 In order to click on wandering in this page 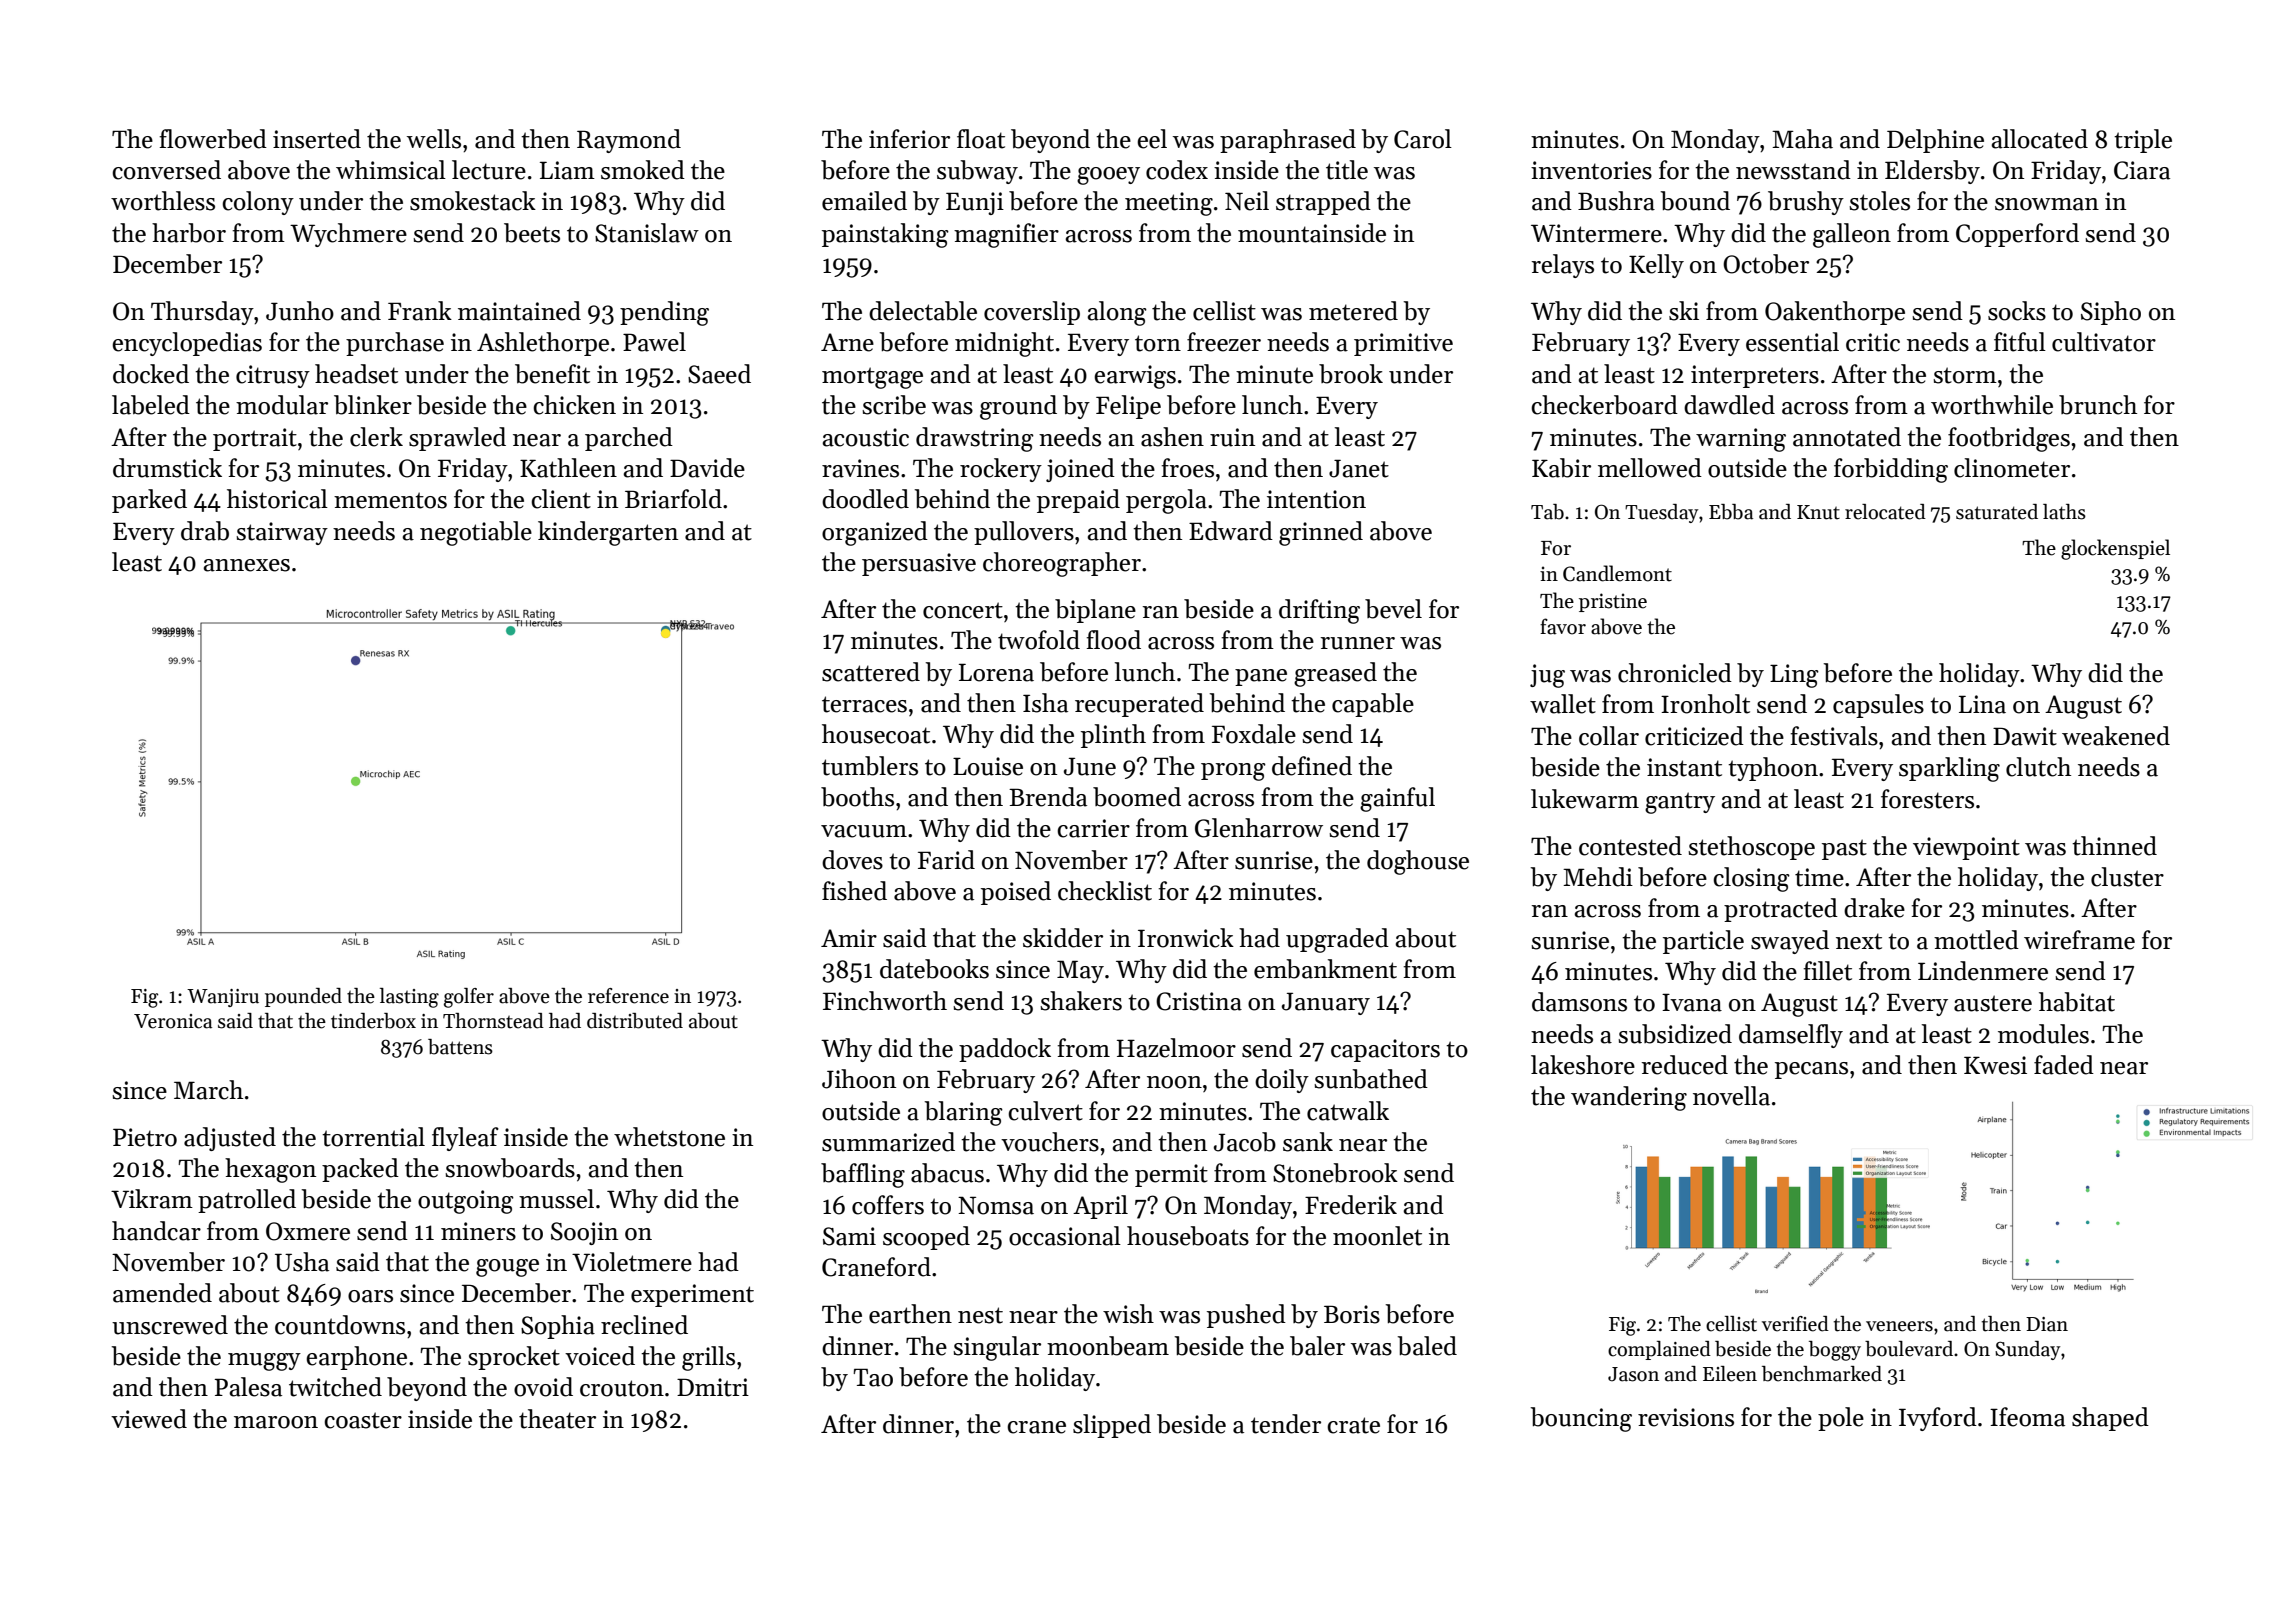, I will do `click(1629, 1098)`.
